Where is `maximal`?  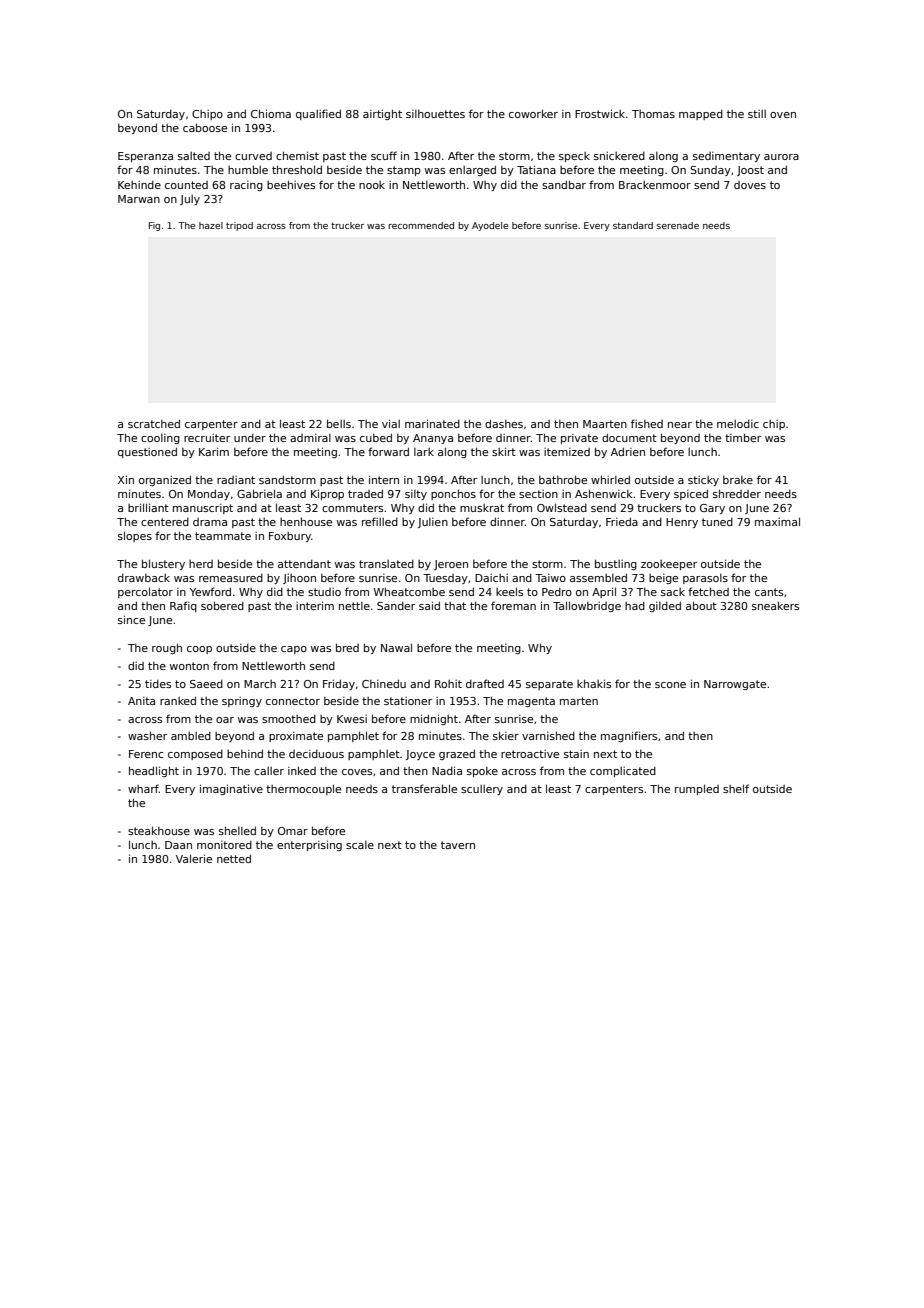
maximal is located at coordinates (777, 521).
